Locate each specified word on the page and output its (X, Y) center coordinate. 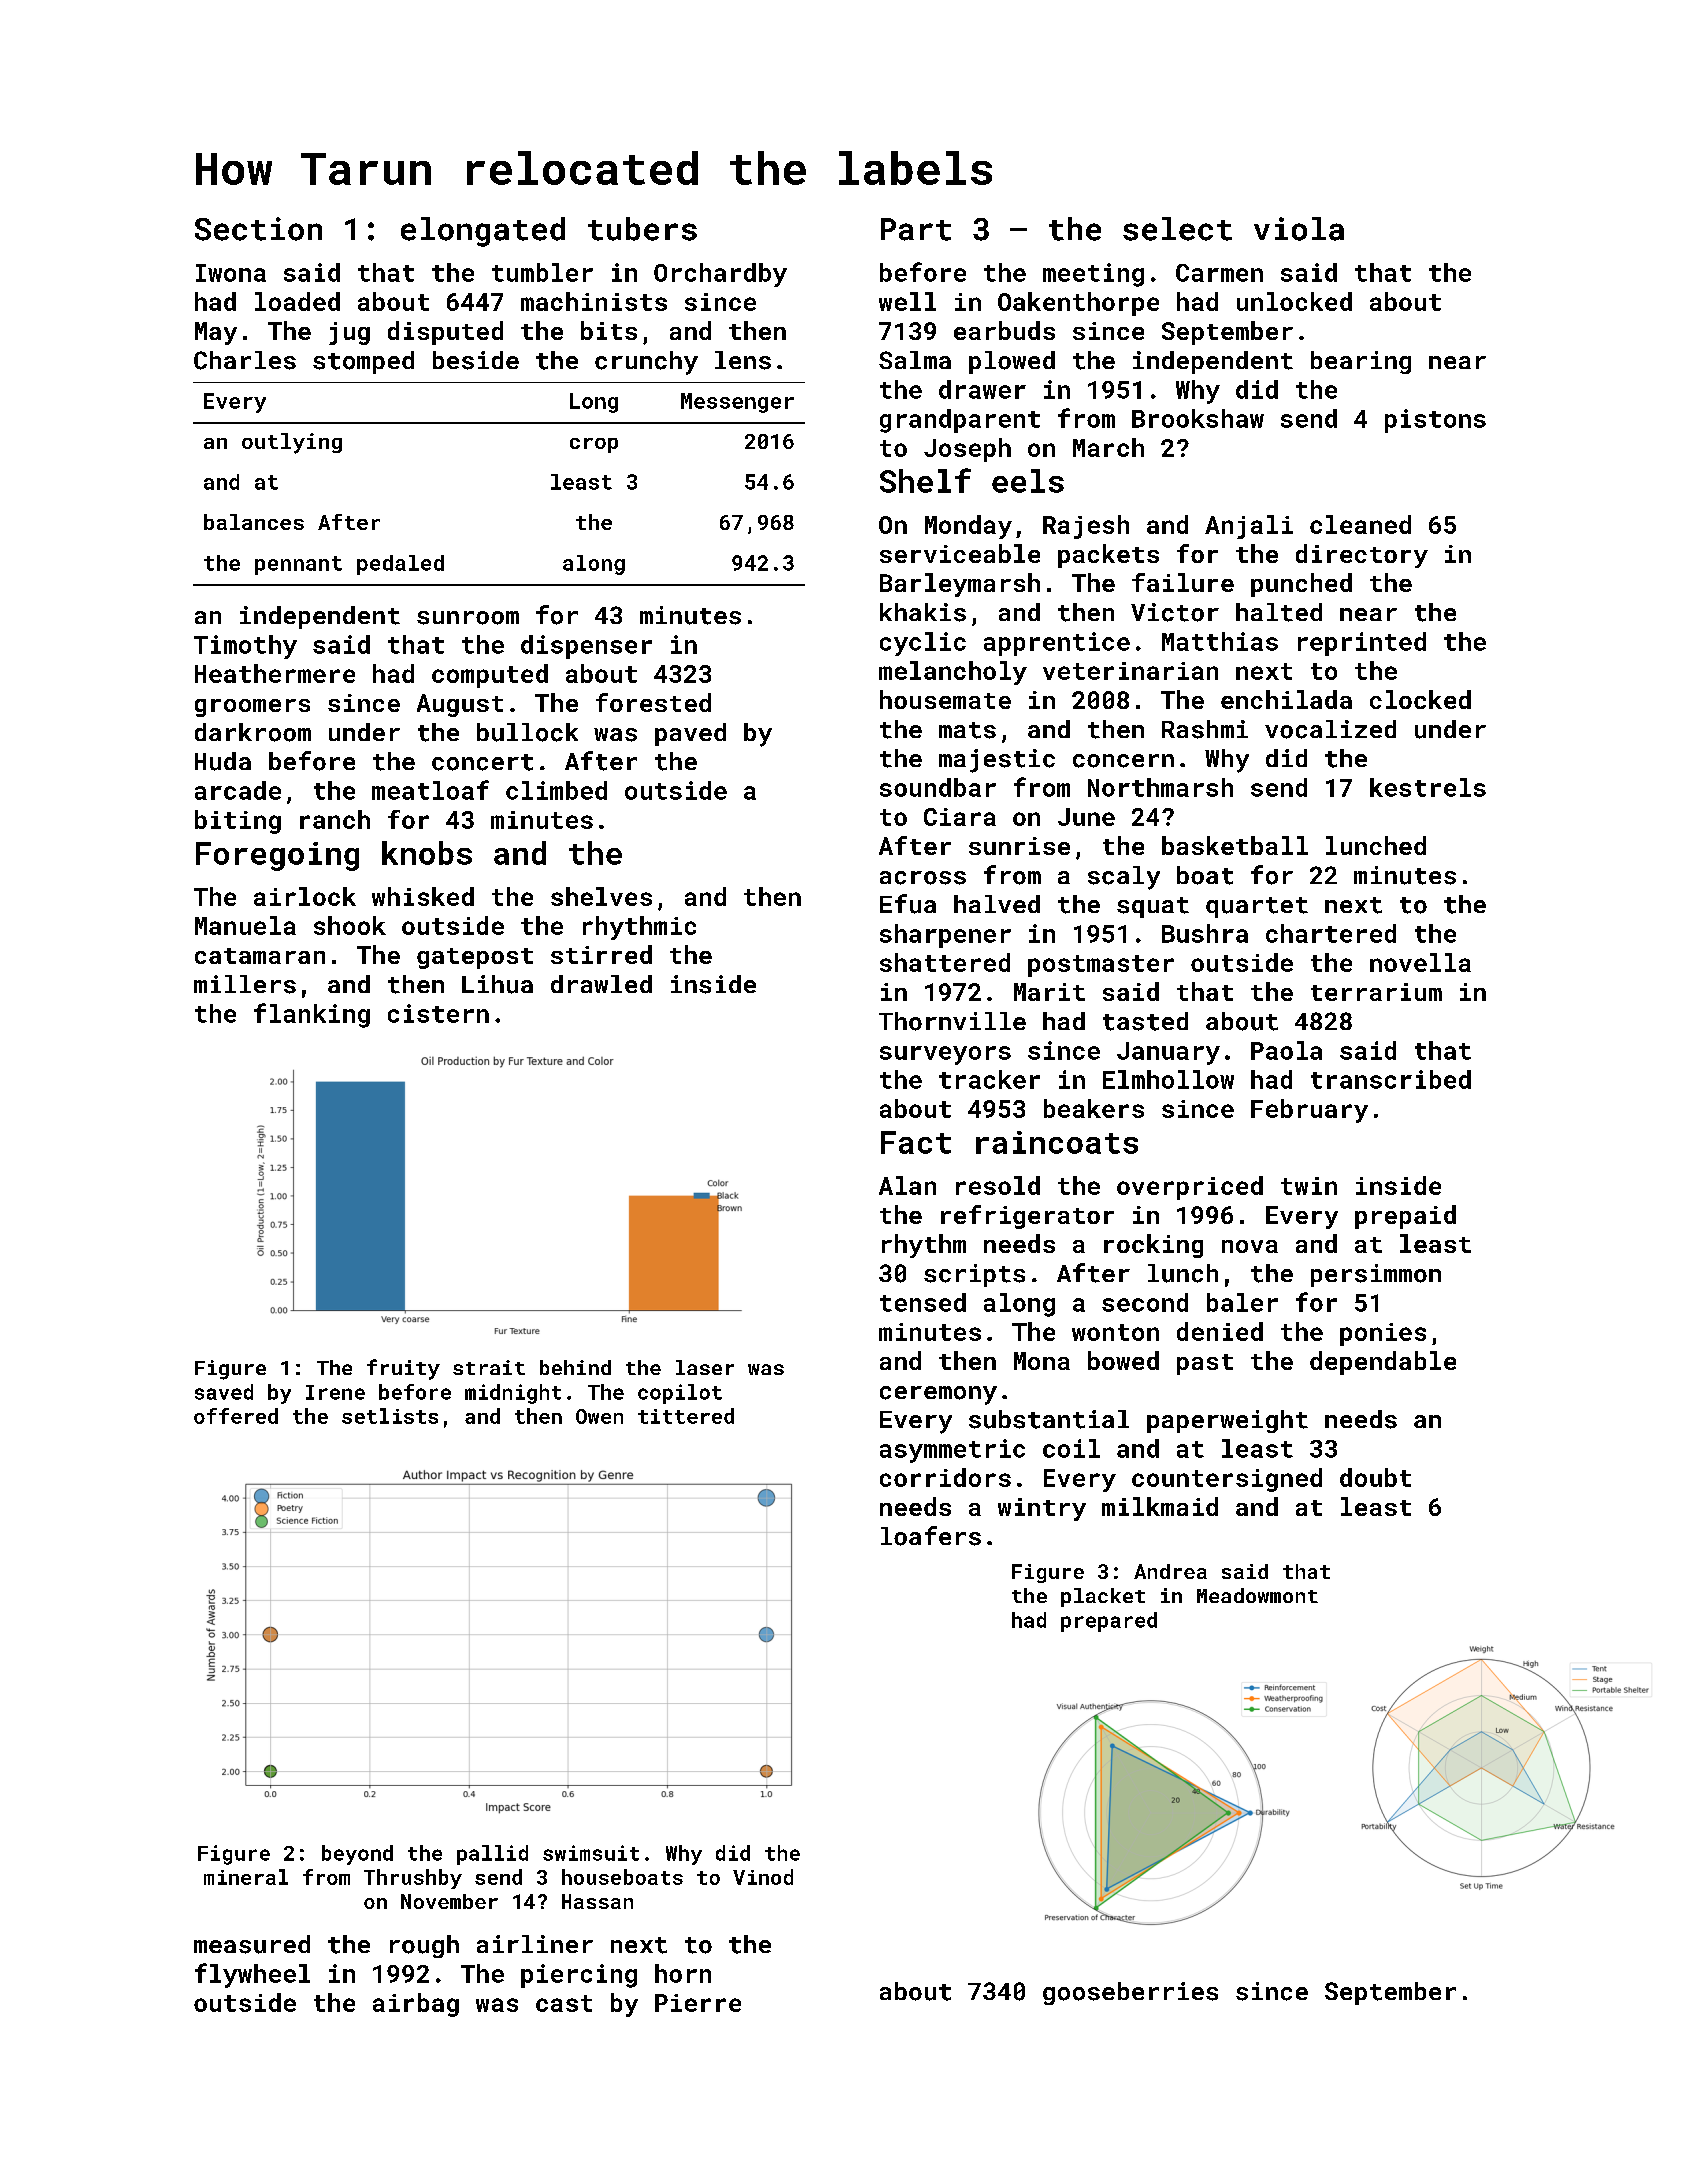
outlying (292, 443)
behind (575, 1367)
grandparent (960, 421)
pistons (1435, 421)
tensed (923, 1302)
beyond (357, 1855)
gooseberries (1130, 1993)
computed (490, 676)
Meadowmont (1257, 1595)
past (1205, 1364)
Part (916, 229)
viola (1299, 229)
